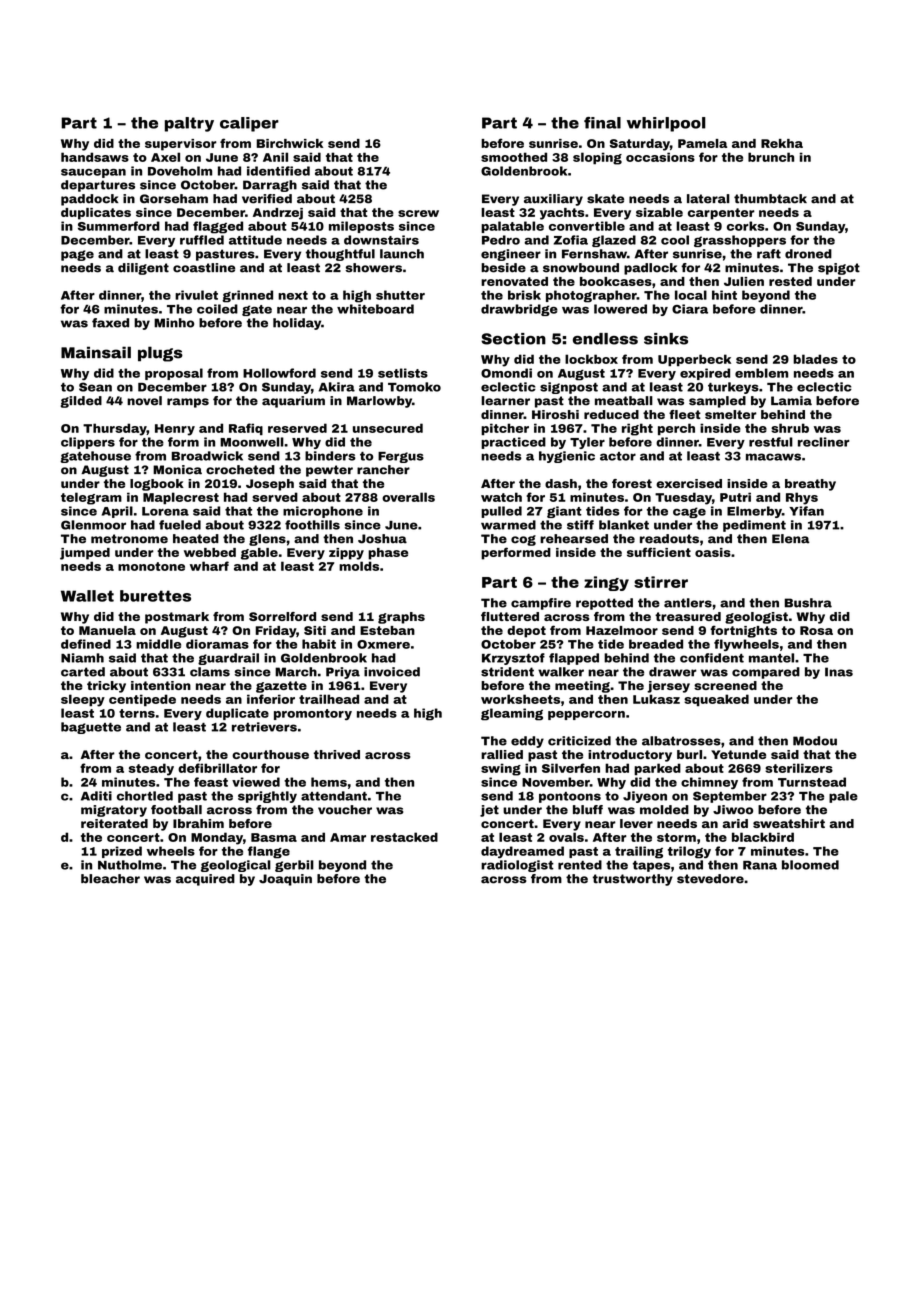  What do you see at coordinates (523, 540) in the page?
I see `cog` at bounding box center [523, 540].
